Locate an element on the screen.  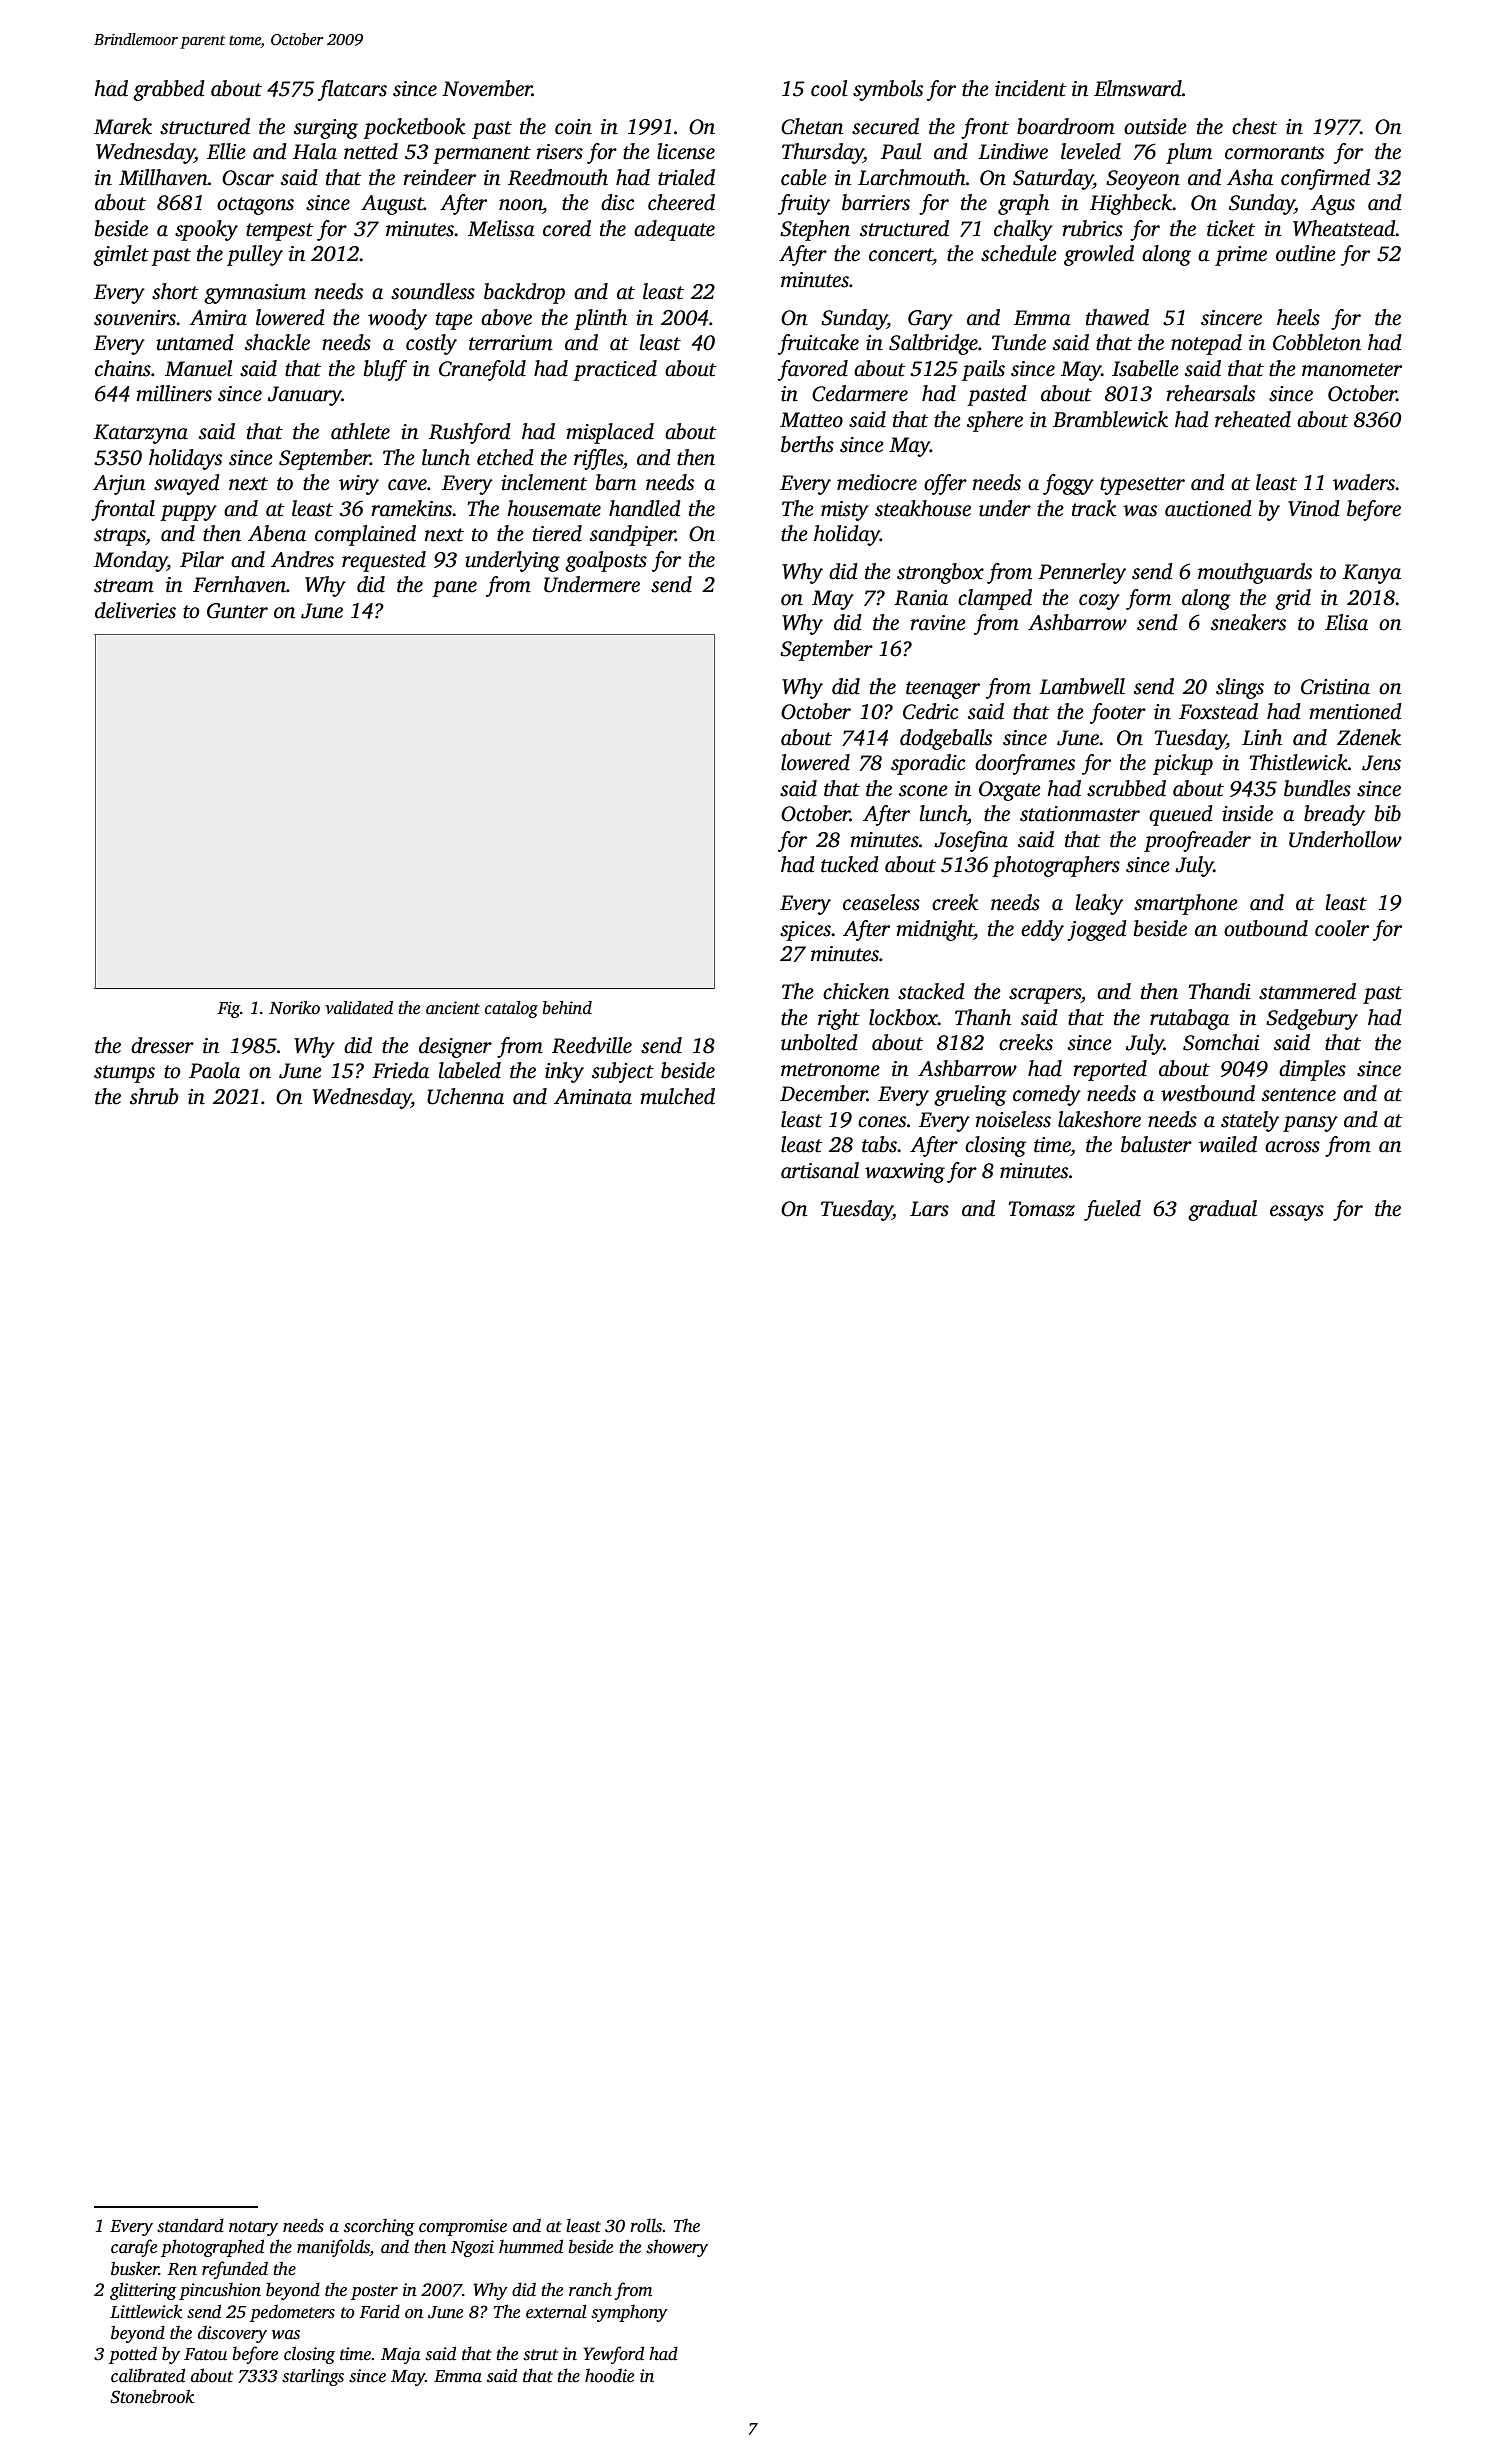
Isabelle is located at coordinates (1145, 368).
